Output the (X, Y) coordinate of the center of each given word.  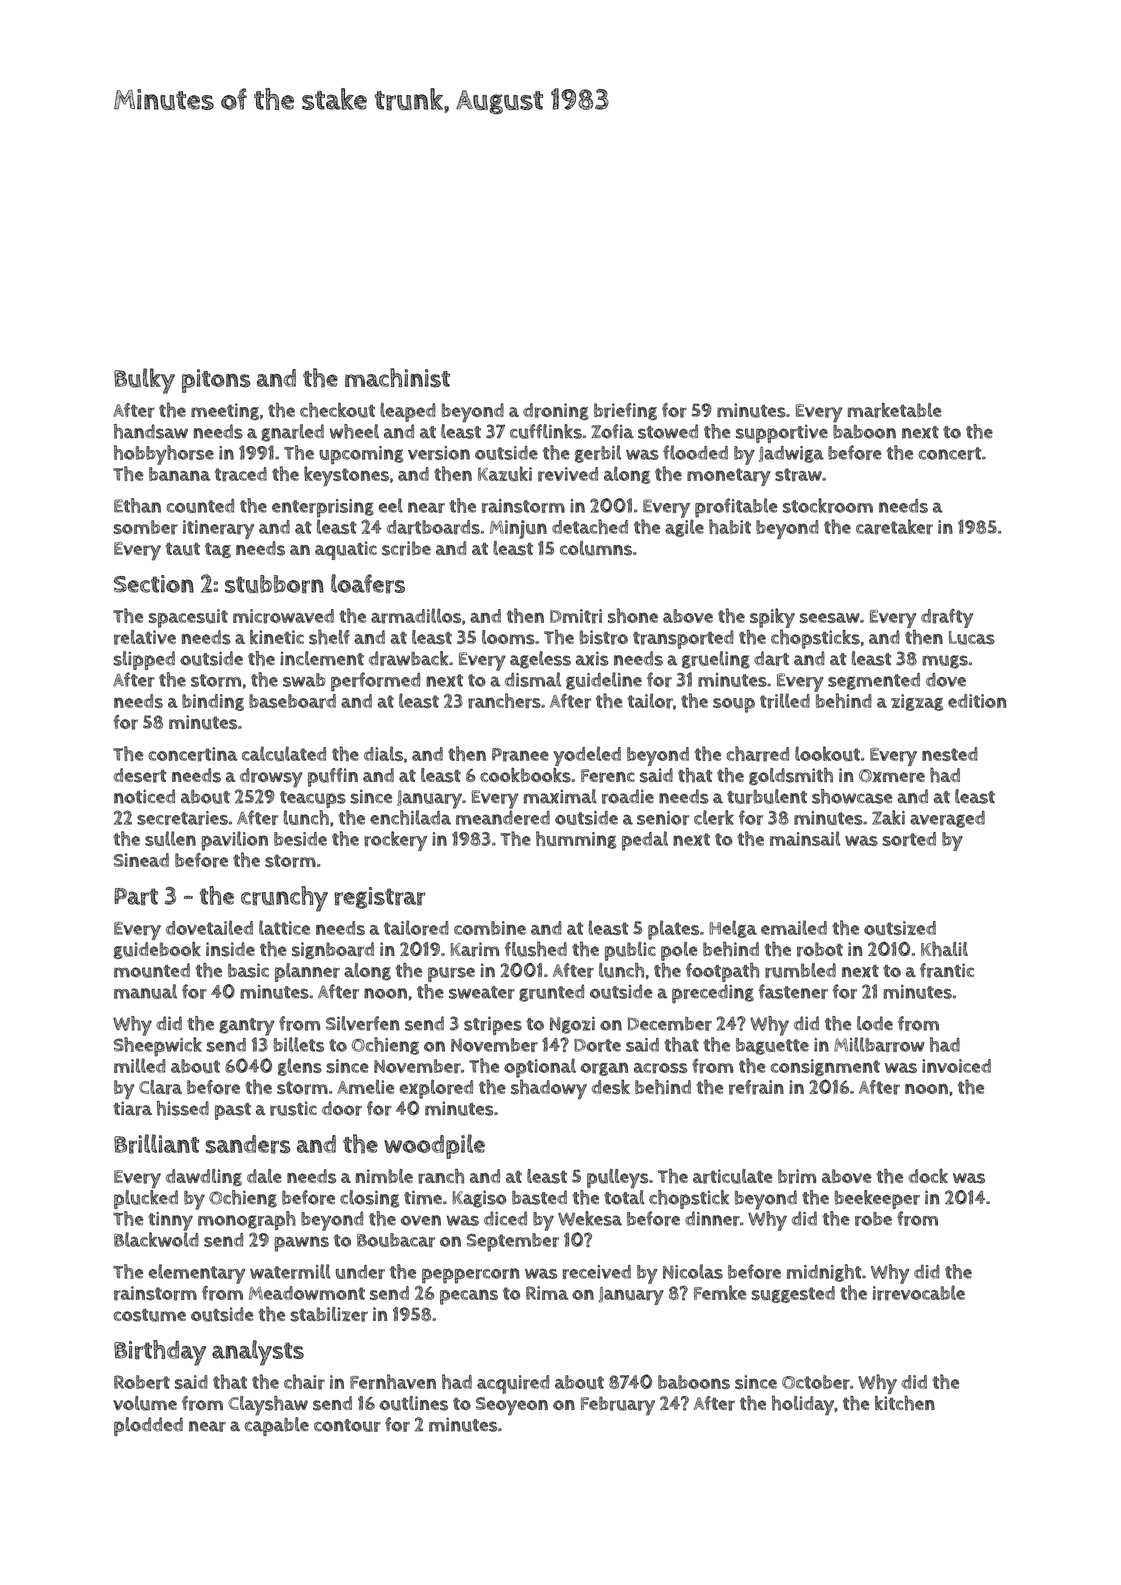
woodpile (434, 1146)
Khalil (944, 949)
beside (300, 839)
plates (673, 930)
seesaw (830, 618)
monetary (729, 477)
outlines (413, 1403)
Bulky (144, 381)
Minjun (518, 529)
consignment (825, 1067)
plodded (148, 1426)
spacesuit (188, 618)
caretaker (894, 527)
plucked (146, 1199)
